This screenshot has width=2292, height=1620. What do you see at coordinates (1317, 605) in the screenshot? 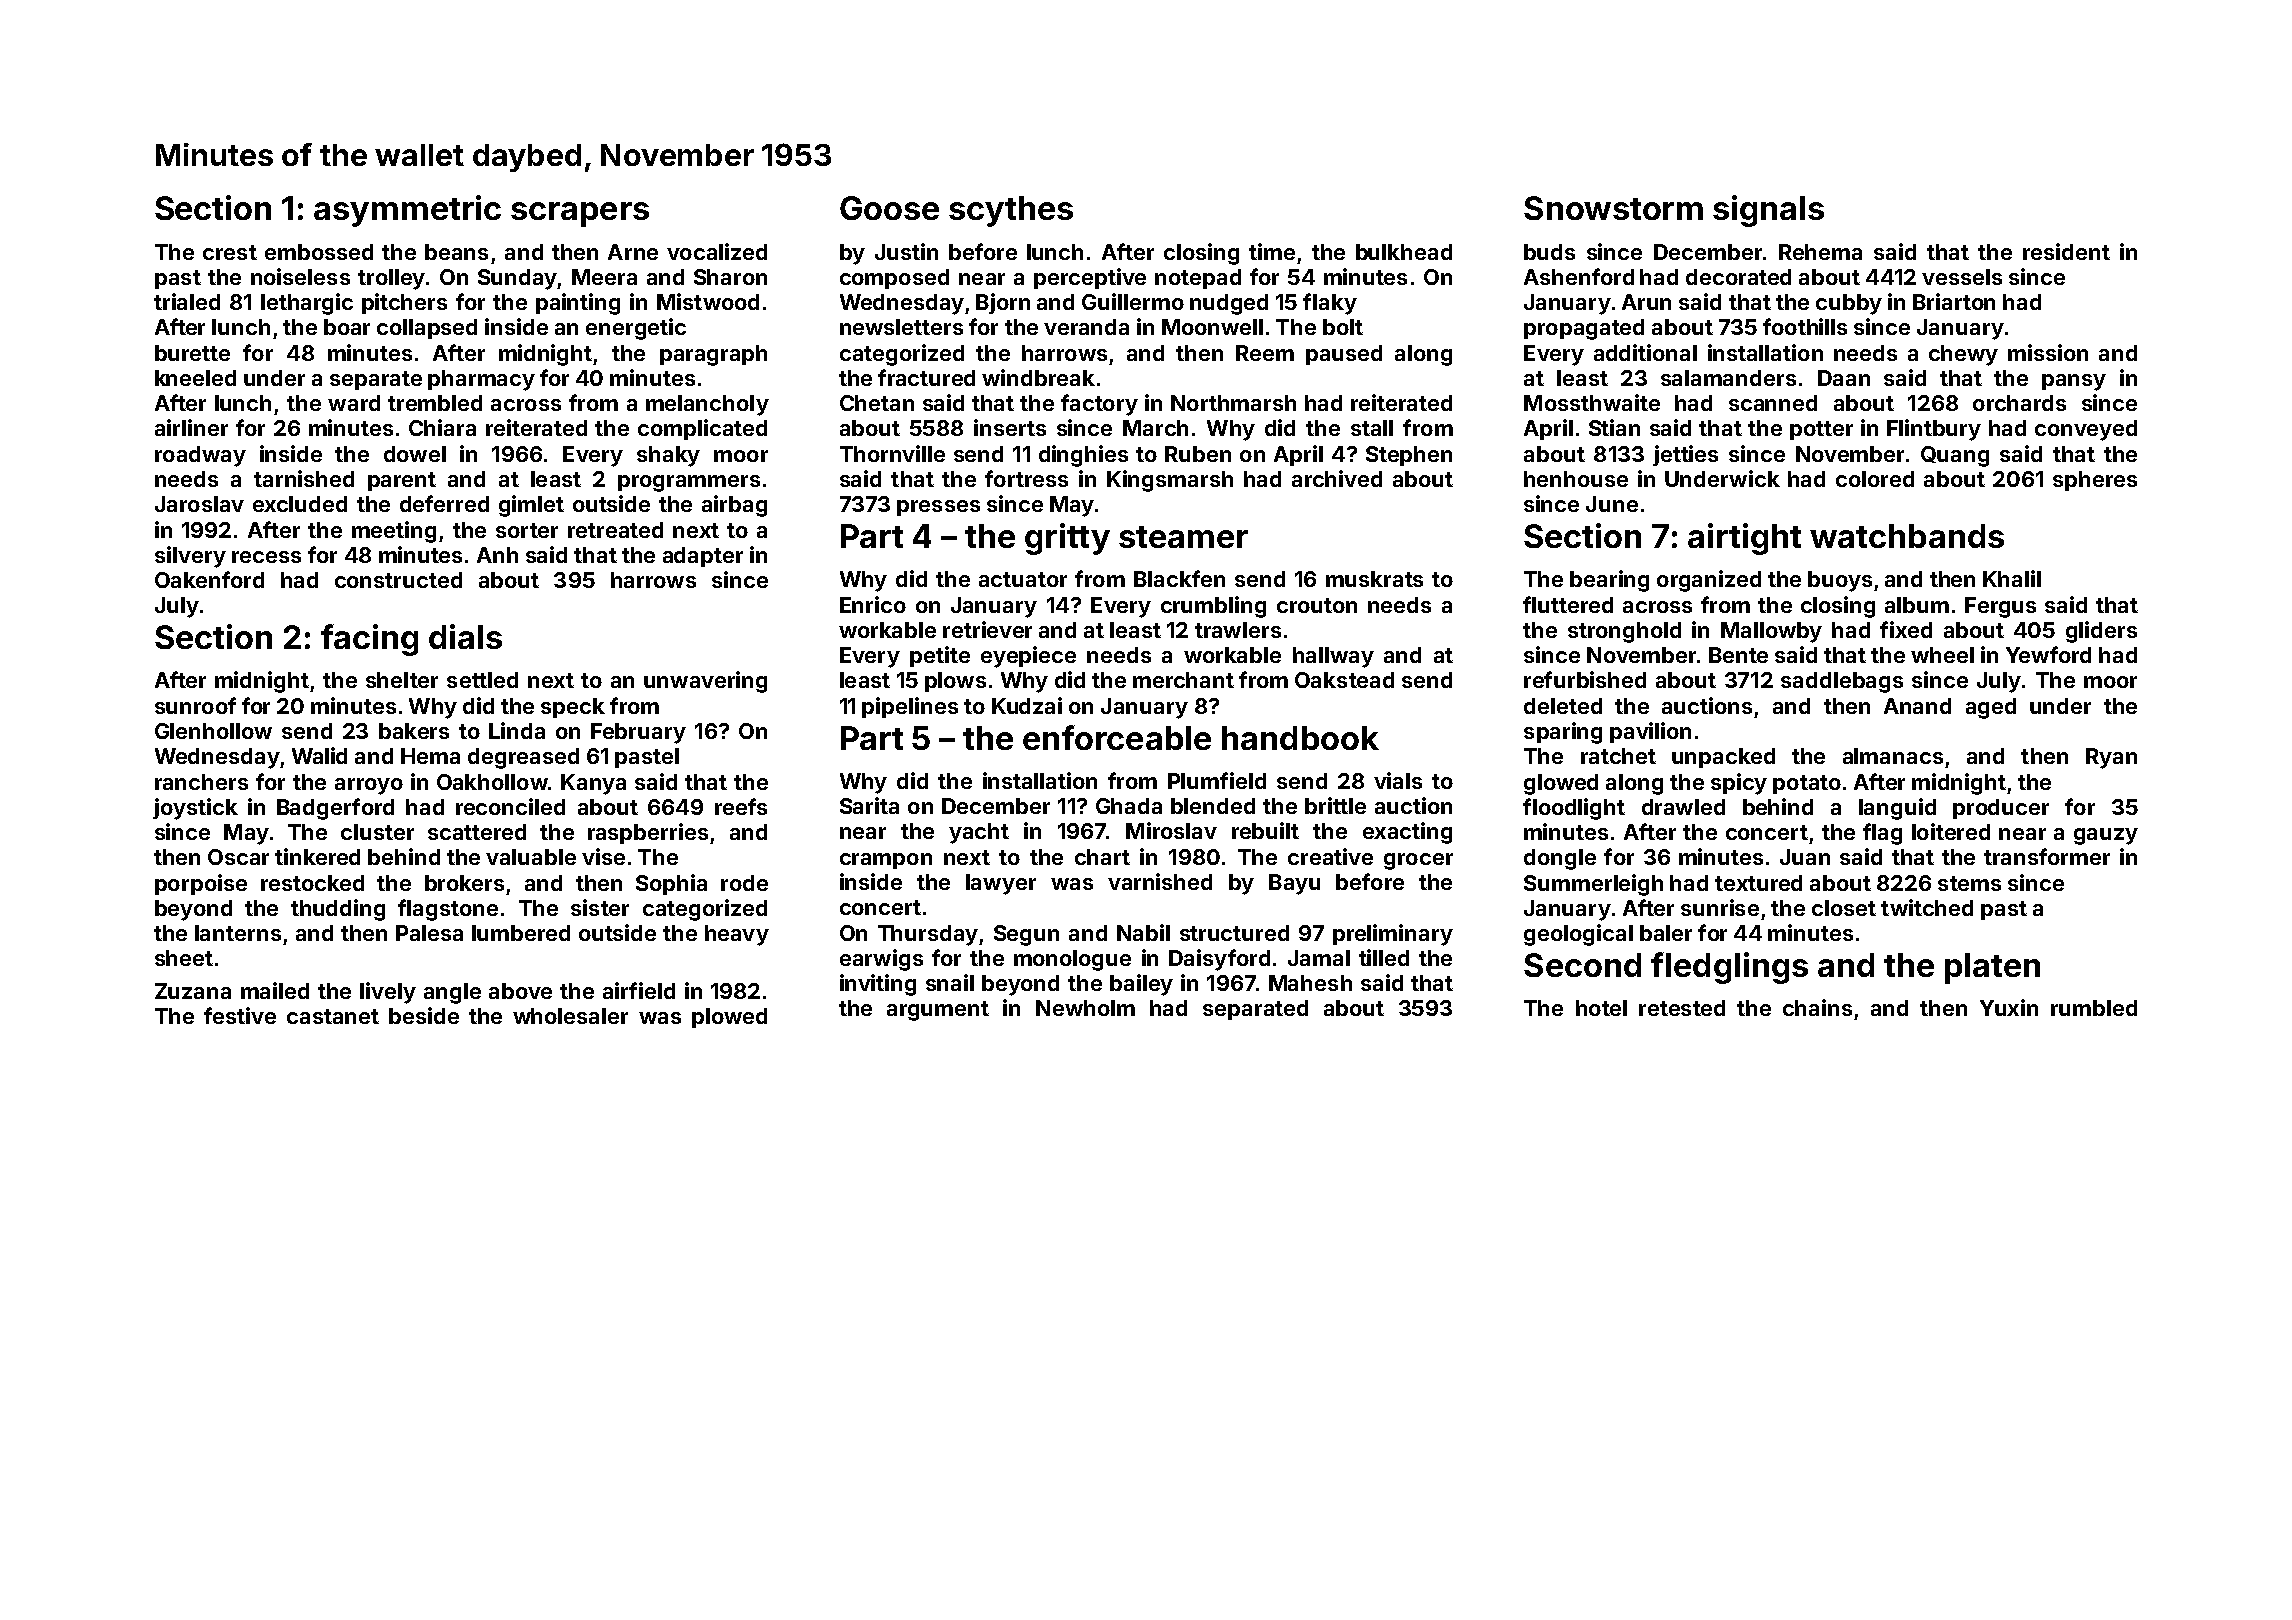
I see `crouton` at bounding box center [1317, 605].
